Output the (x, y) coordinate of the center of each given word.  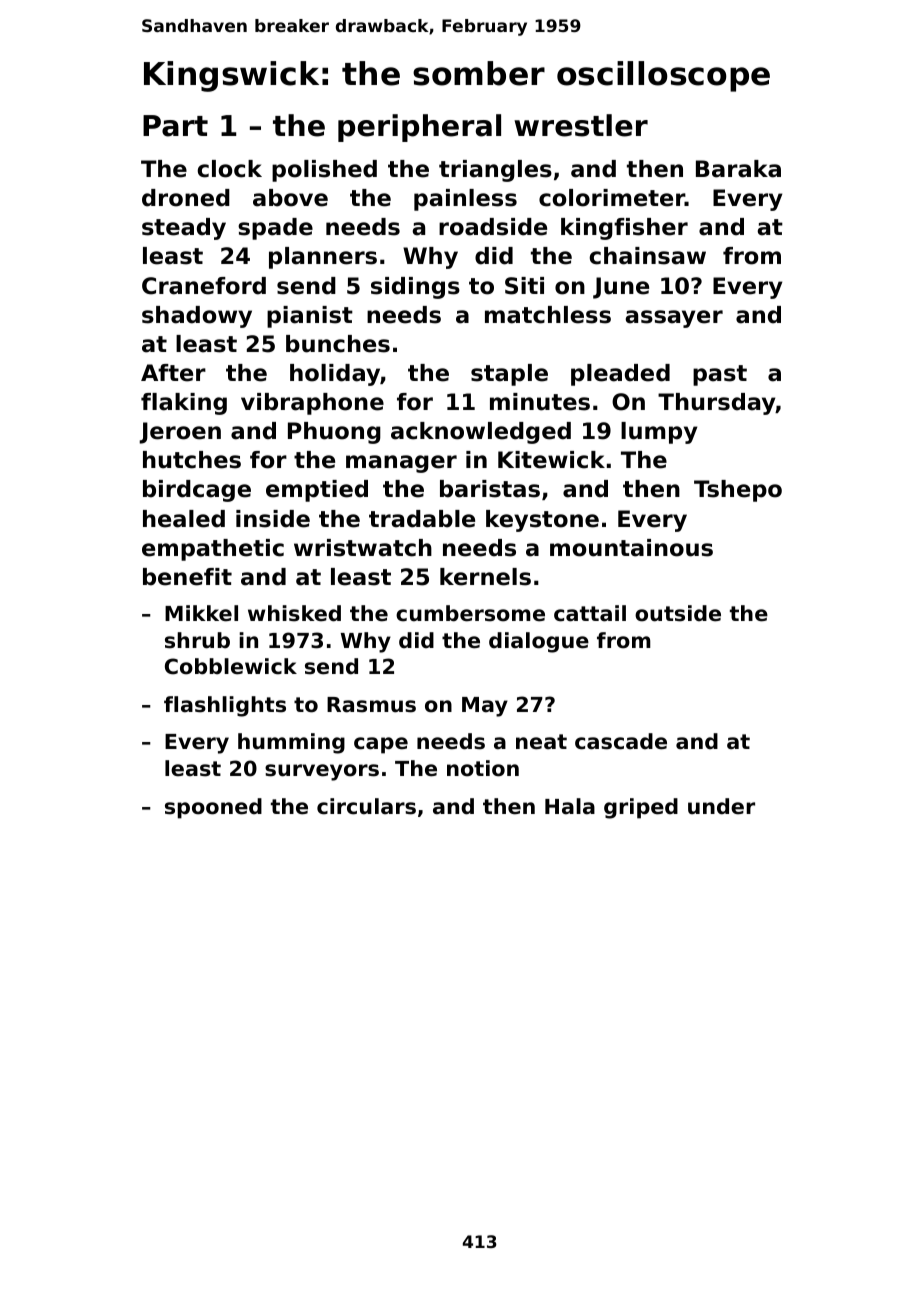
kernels (485, 577)
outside (678, 613)
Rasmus (371, 705)
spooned (213, 808)
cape (381, 745)
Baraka (738, 169)
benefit (187, 577)
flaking (184, 404)
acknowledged (481, 433)
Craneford (204, 286)
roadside (493, 227)
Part (175, 126)
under (721, 806)
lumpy (659, 433)
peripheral (419, 128)
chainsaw (647, 256)
